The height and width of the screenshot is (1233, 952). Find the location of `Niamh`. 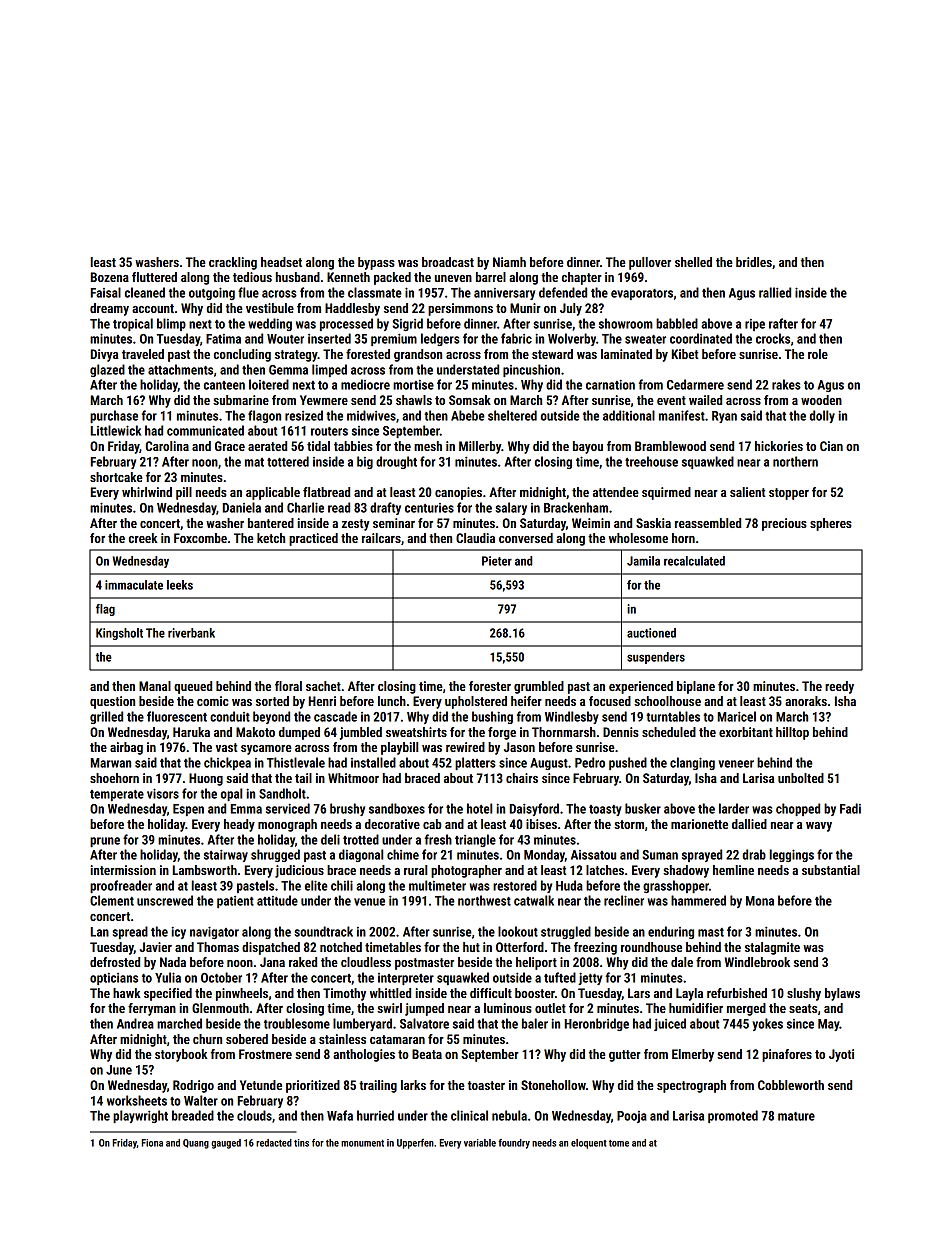

Niamh is located at coordinates (509, 262).
